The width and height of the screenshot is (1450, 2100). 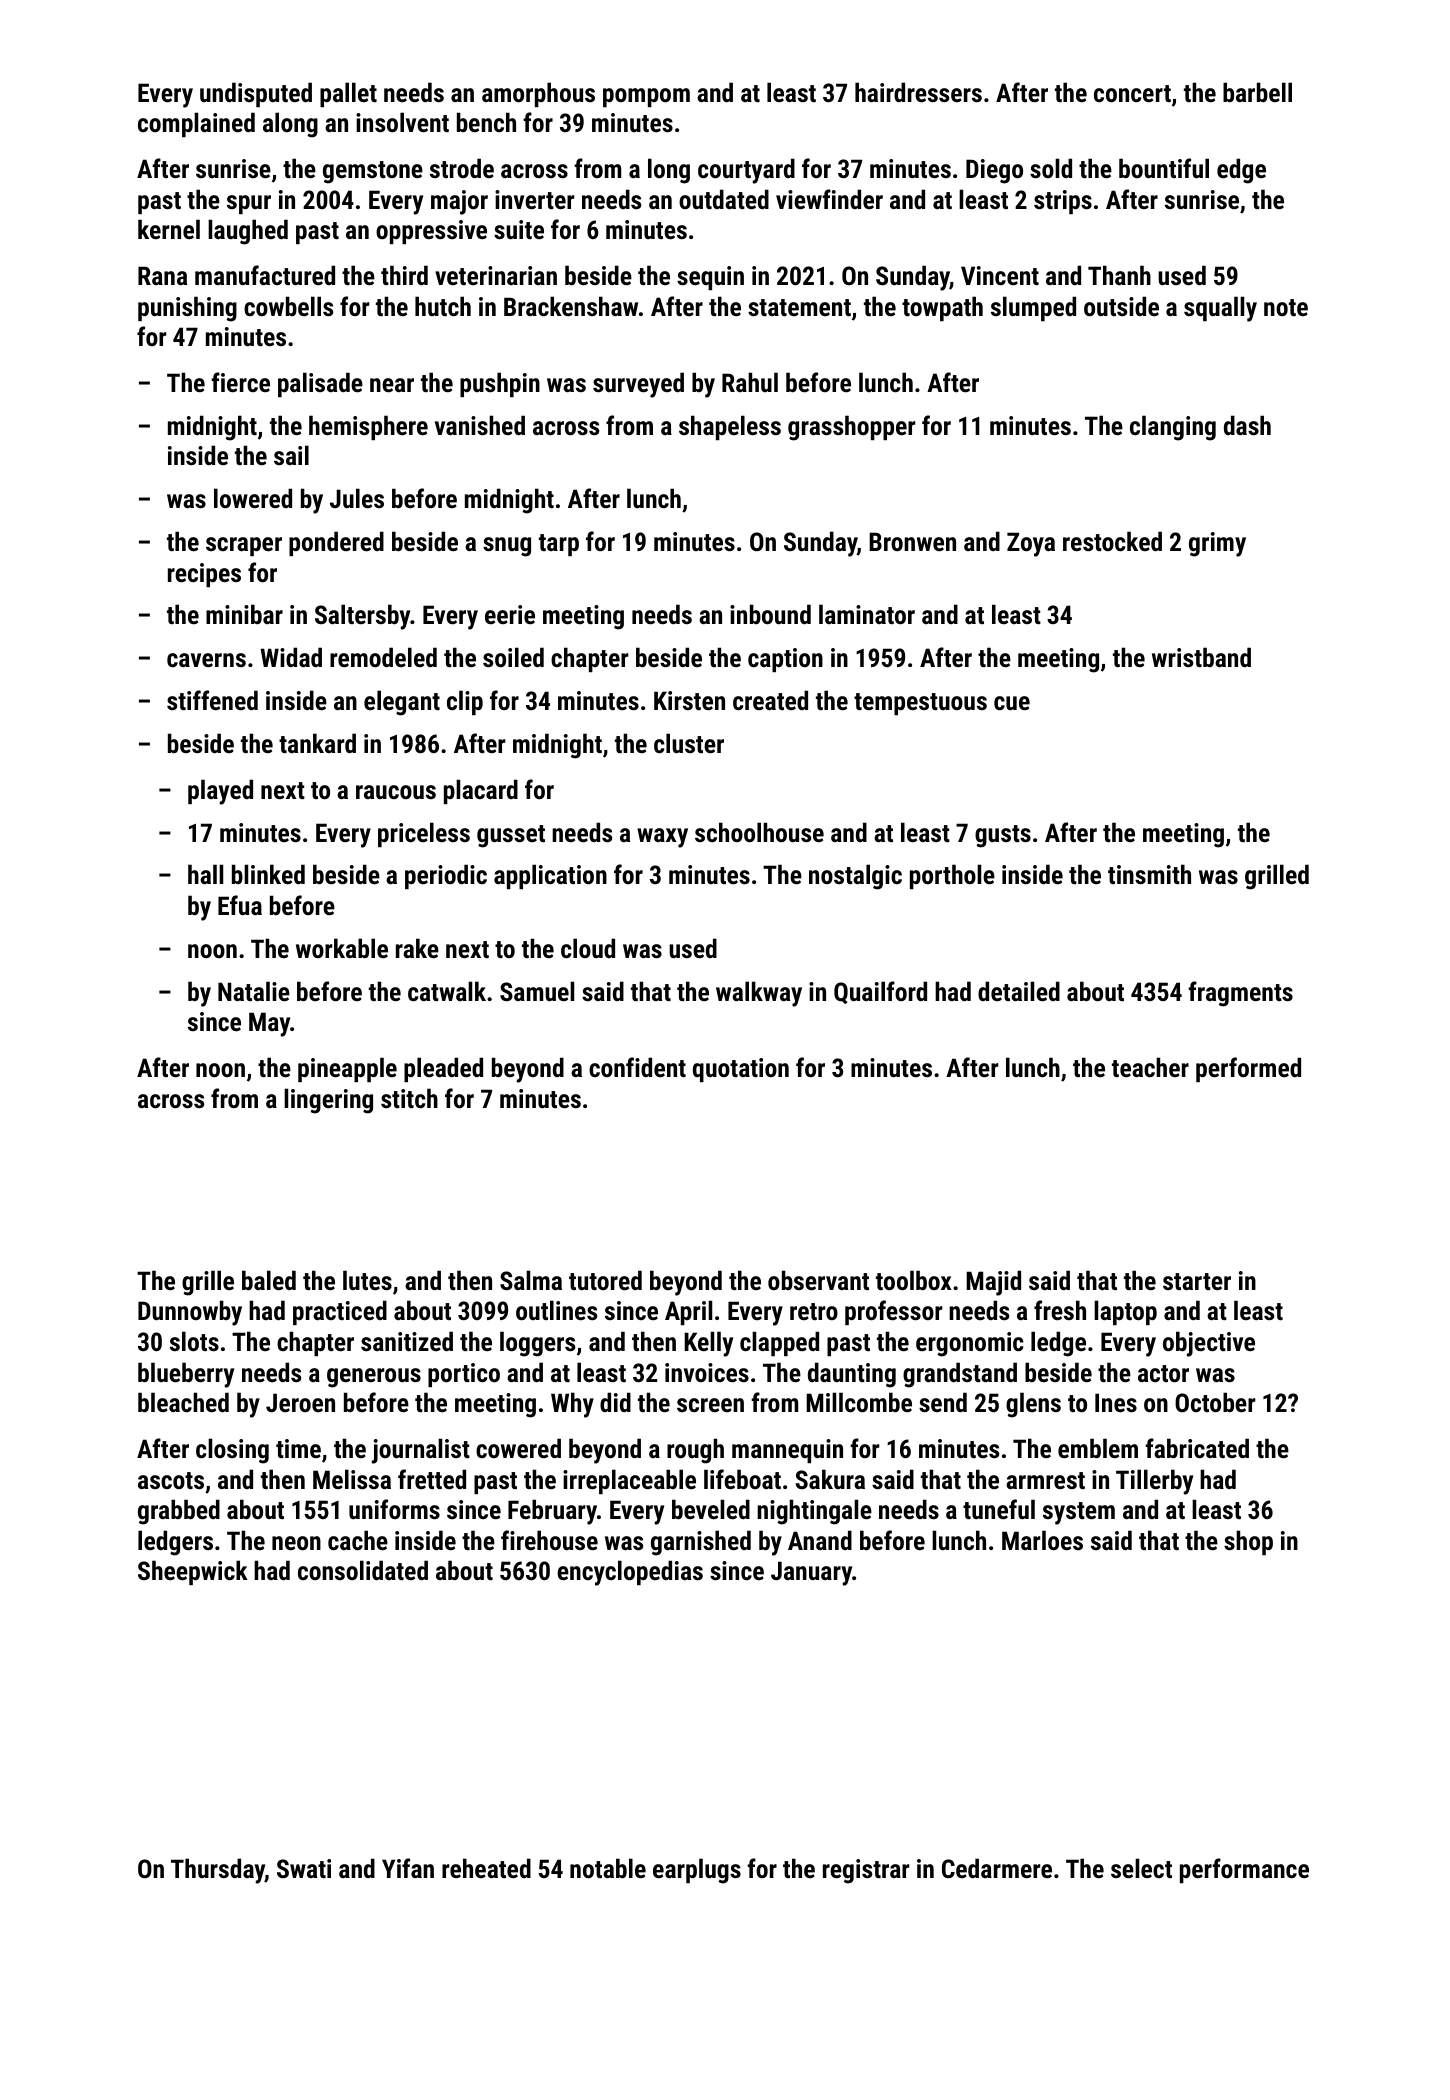 I want to click on concert, so click(x=1132, y=93).
